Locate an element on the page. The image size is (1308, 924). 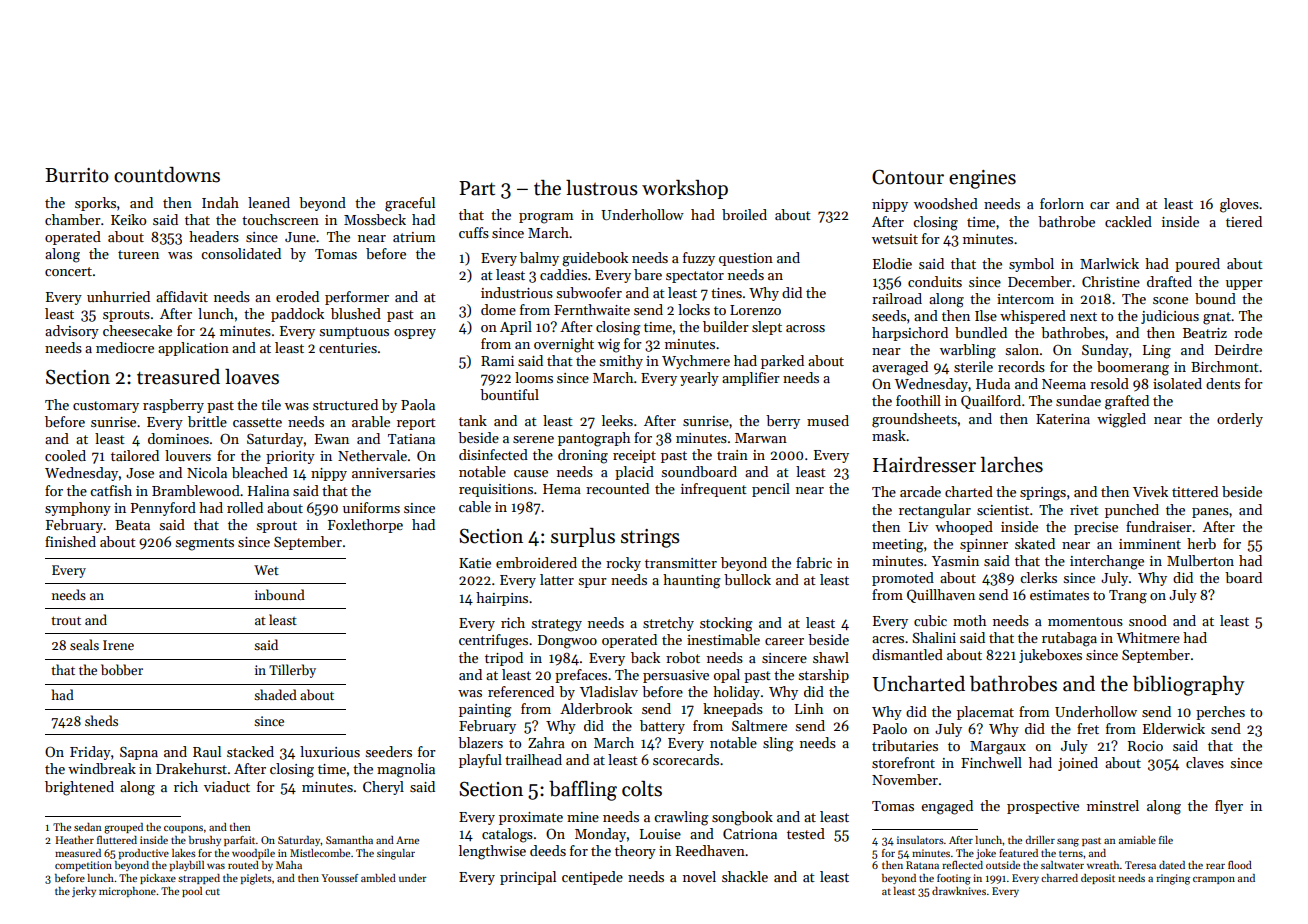
rocky is located at coordinates (623, 564).
